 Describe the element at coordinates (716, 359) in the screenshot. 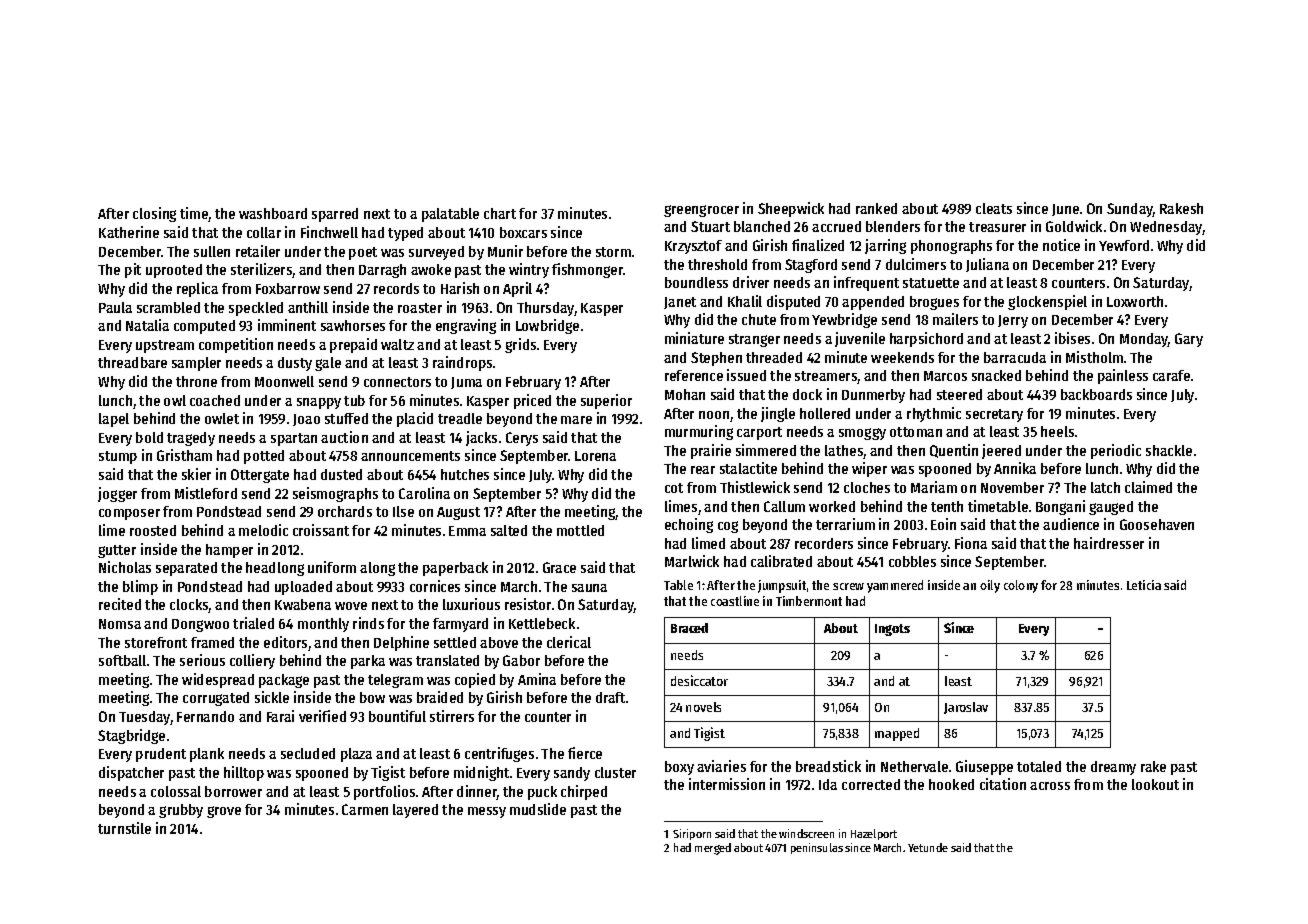

I see `Stephen` at that location.
